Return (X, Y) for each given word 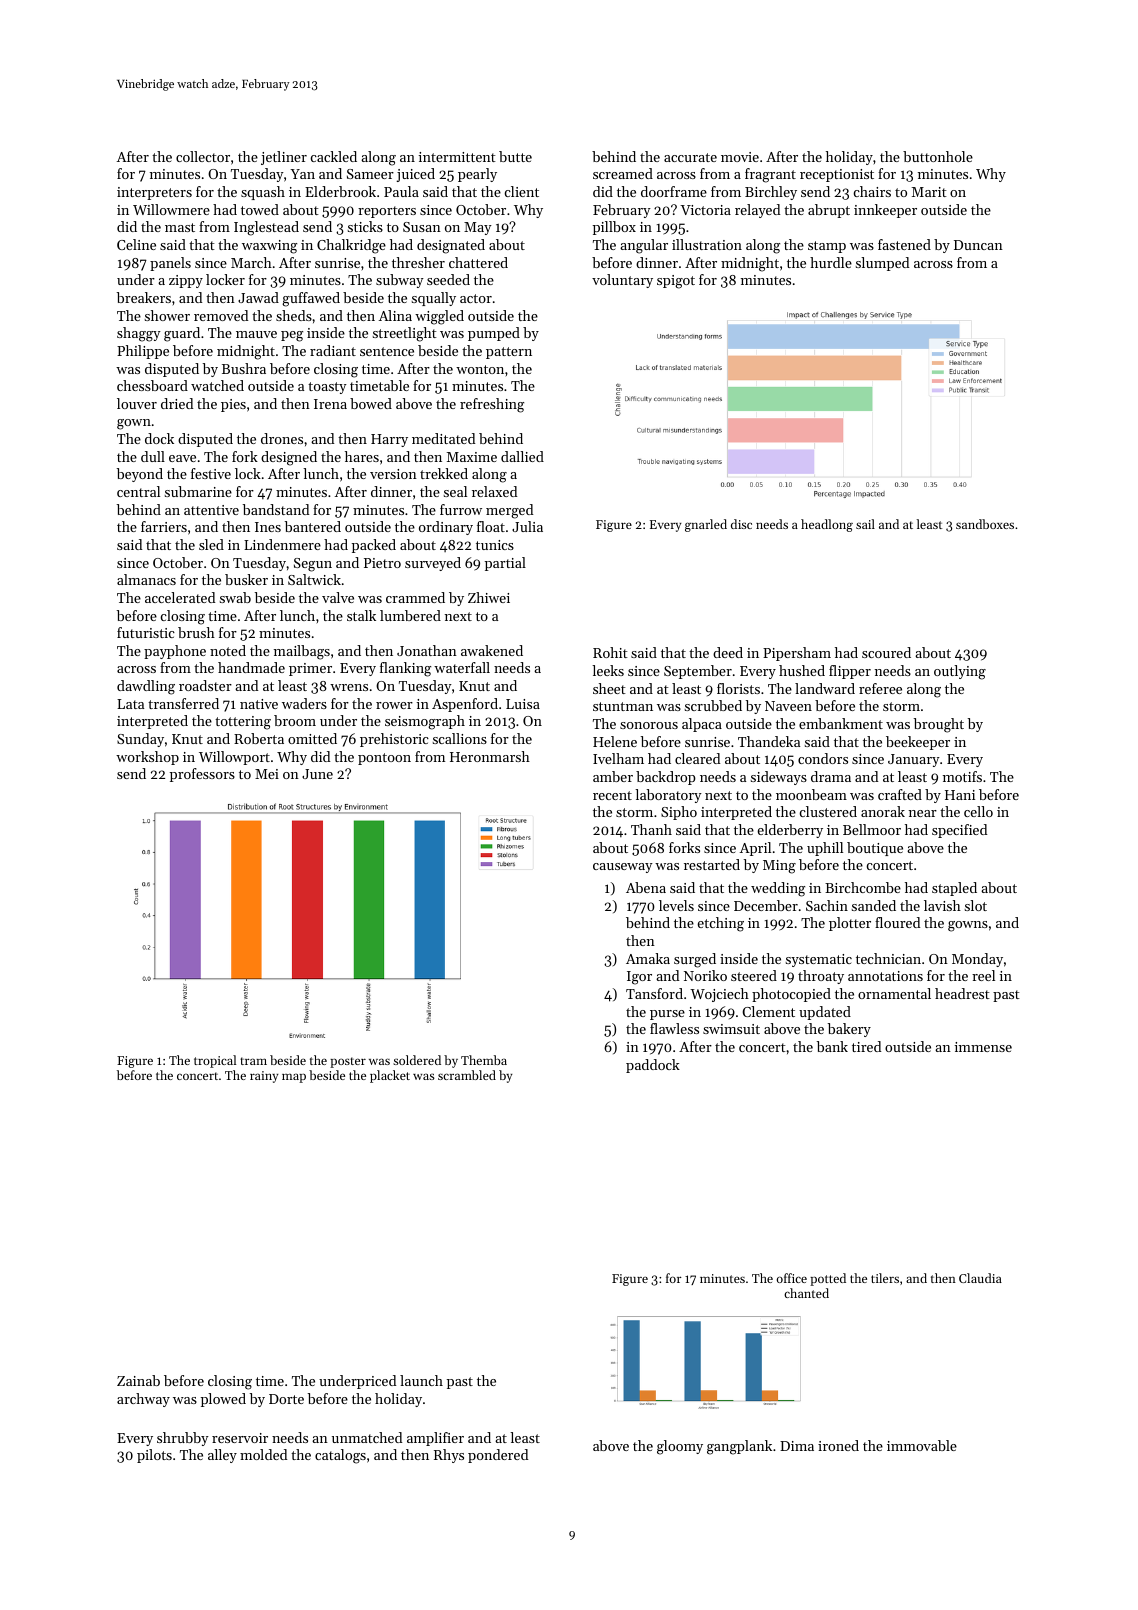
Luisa (523, 704)
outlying (960, 672)
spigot (676, 282)
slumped (882, 264)
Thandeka (769, 741)
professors (202, 775)
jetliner (284, 158)
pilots (154, 1456)
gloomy (680, 1447)
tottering (243, 723)
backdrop (666, 778)
